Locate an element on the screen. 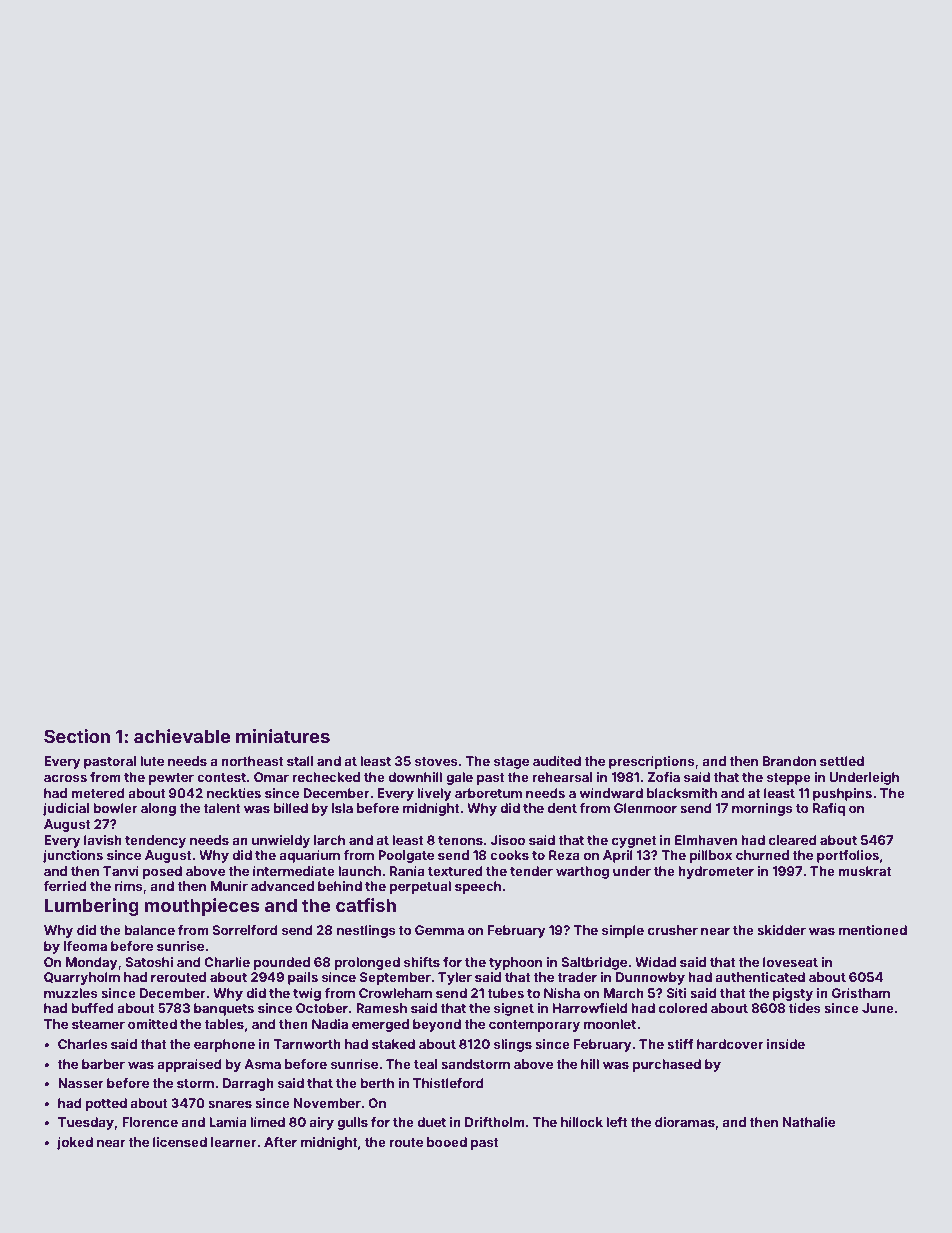 This screenshot has width=952, height=1233. Nisha is located at coordinates (562, 993).
